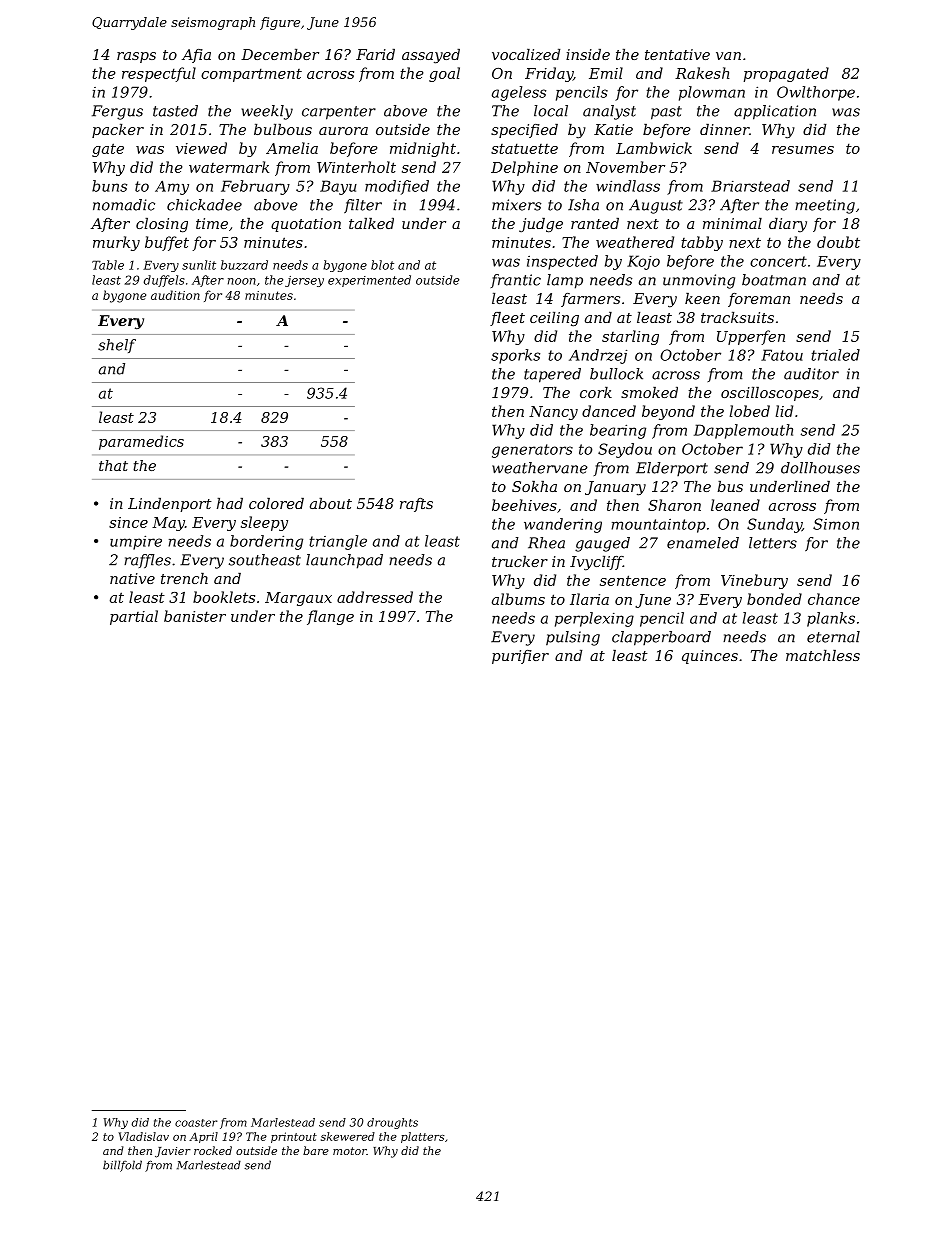  What do you see at coordinates (196, 1123) in the document?
I see `coaster` at bounding box center [196, 1123].
